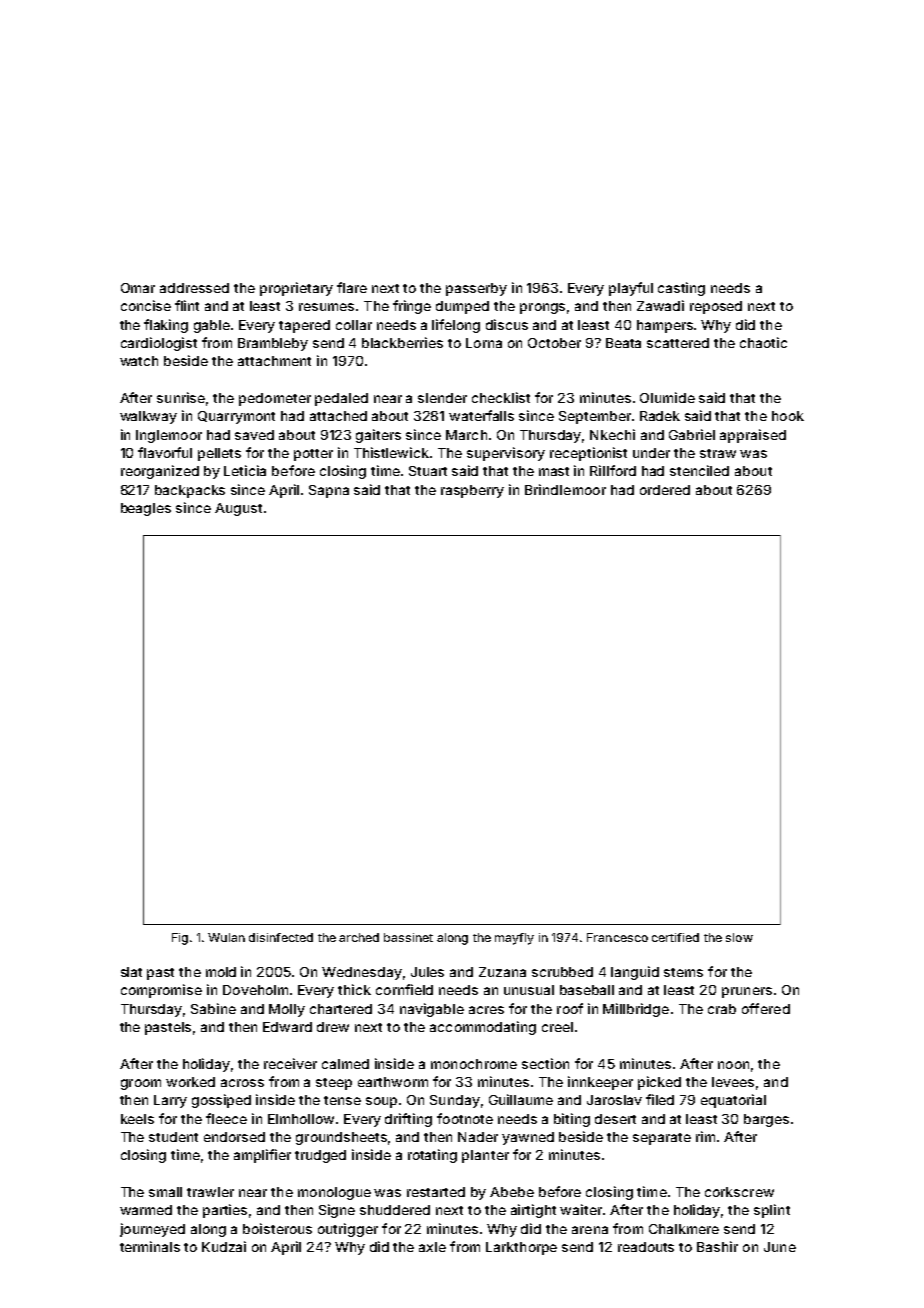 The height and width of the page is (1308, 924). I want to click on flint, so click(187, 305).
